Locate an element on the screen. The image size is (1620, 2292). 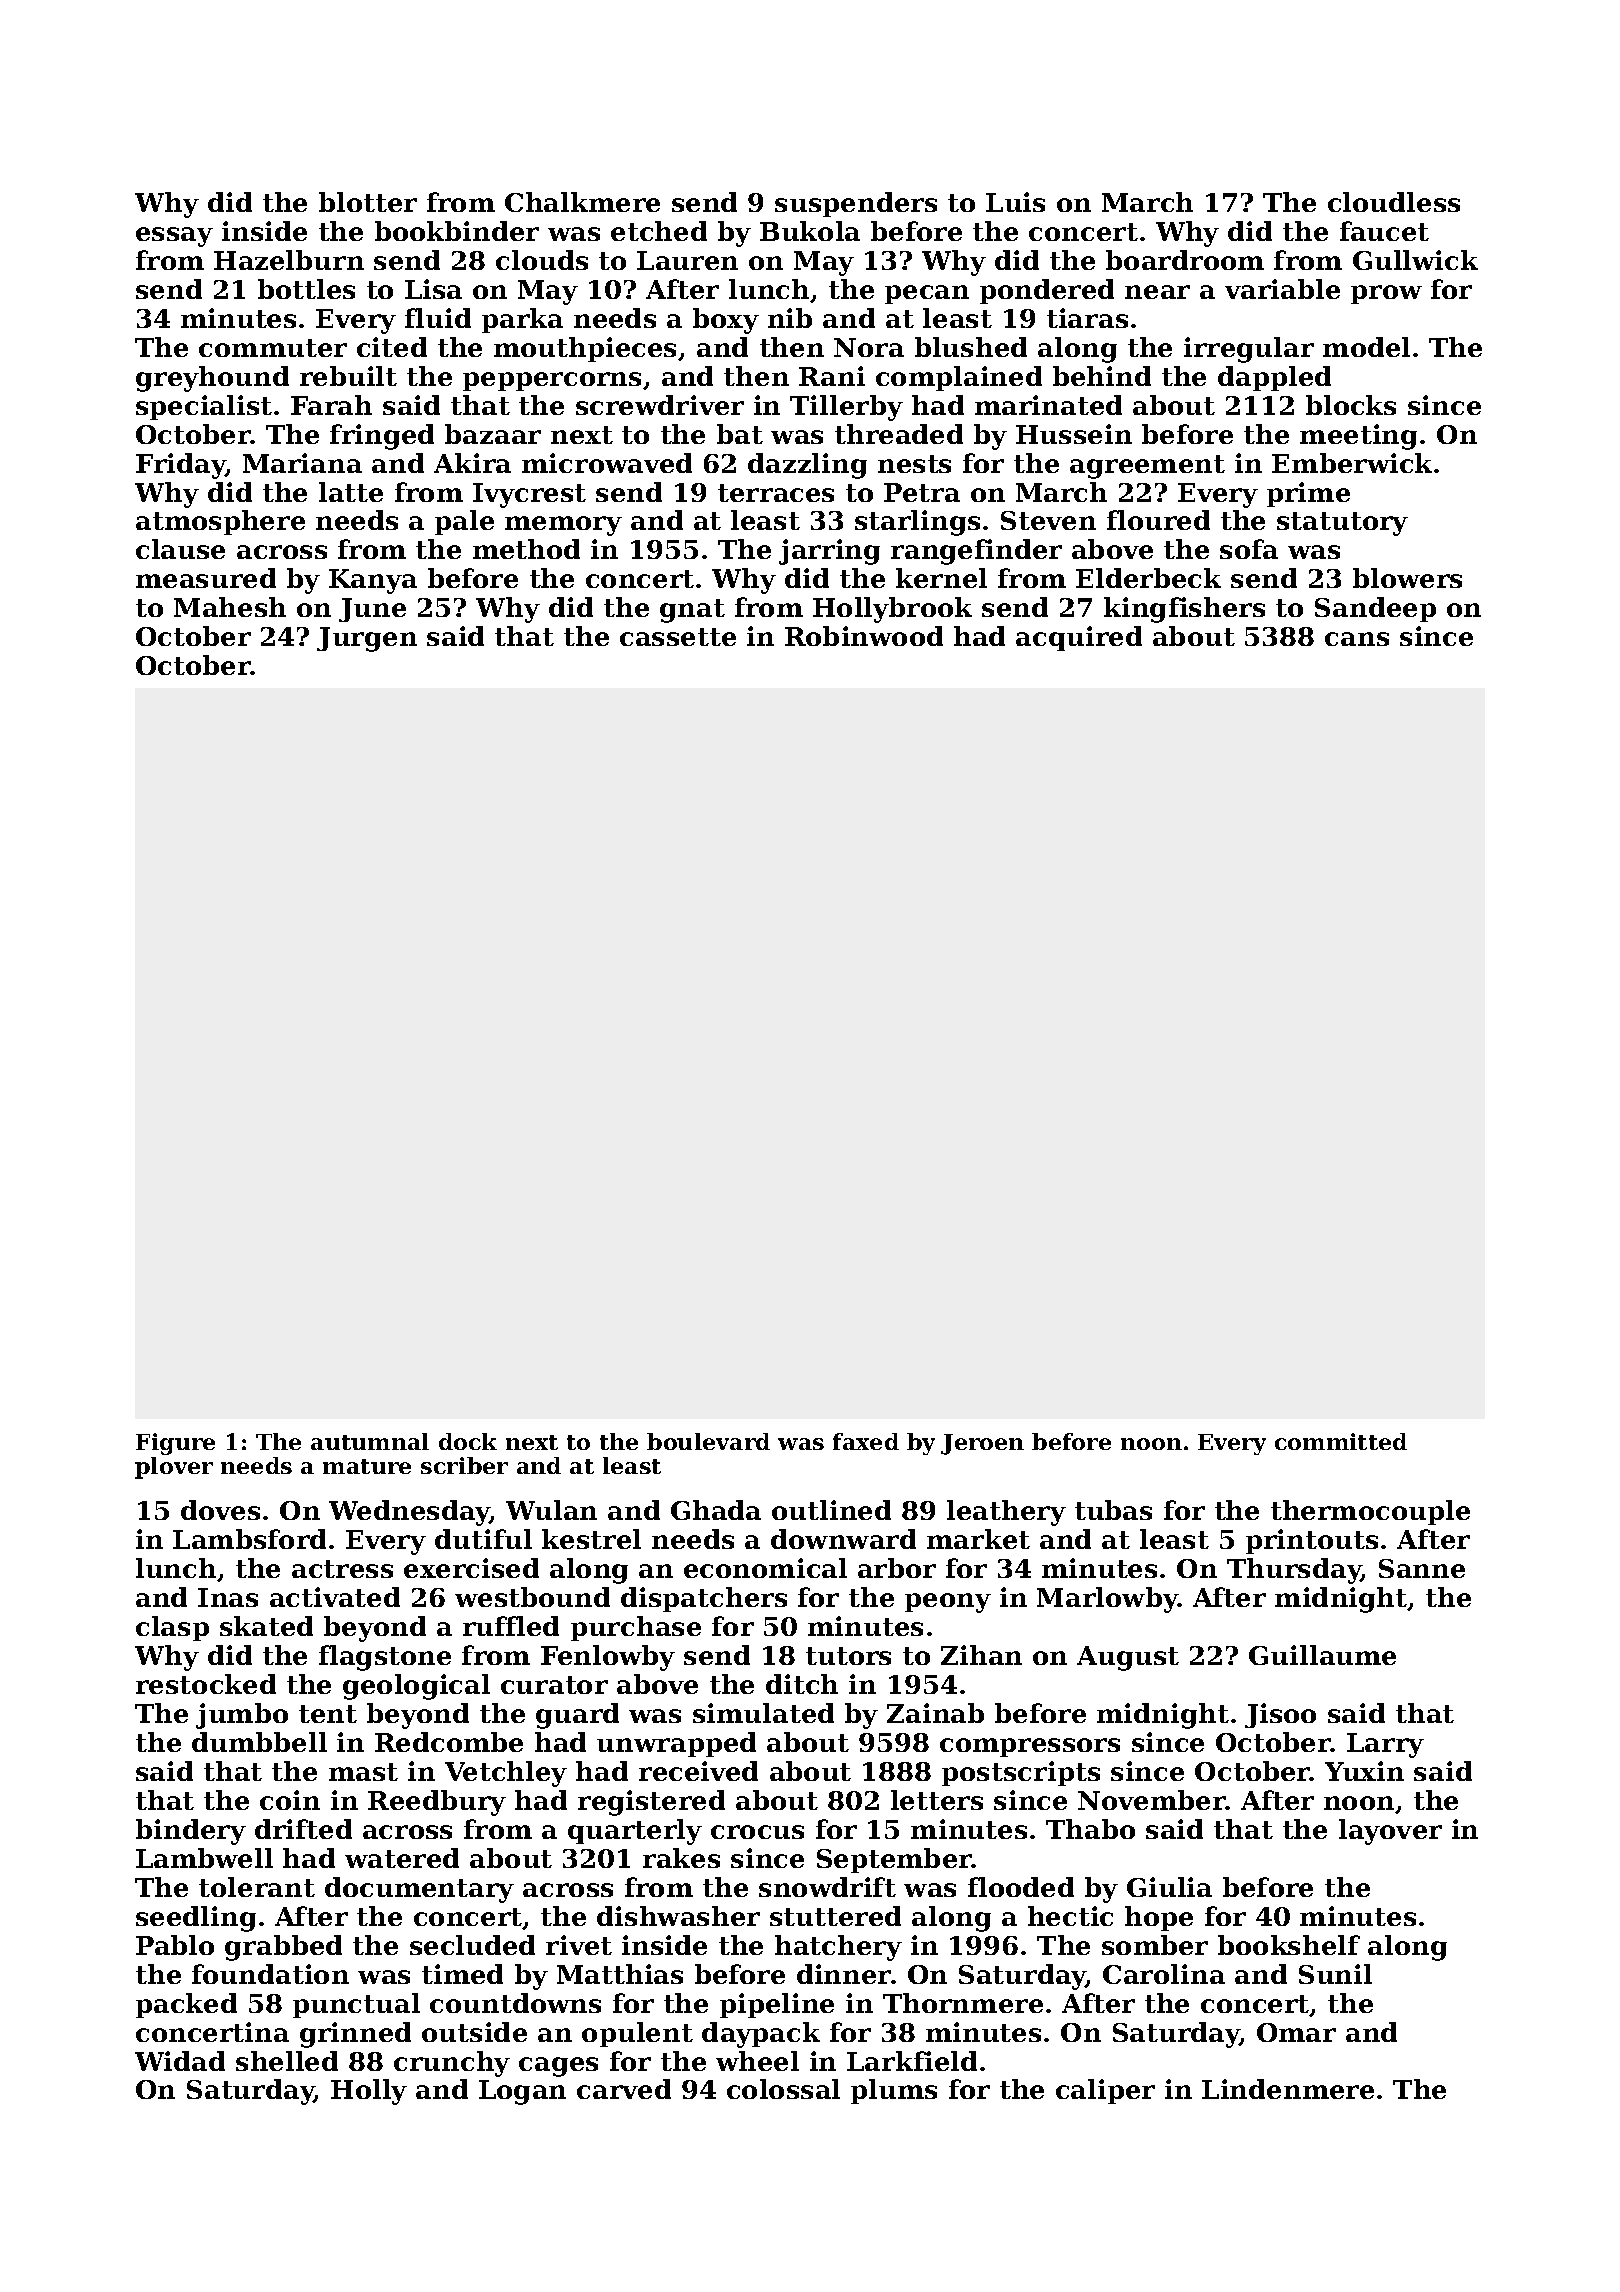
Figure is located at coordinates (175, 1444).
